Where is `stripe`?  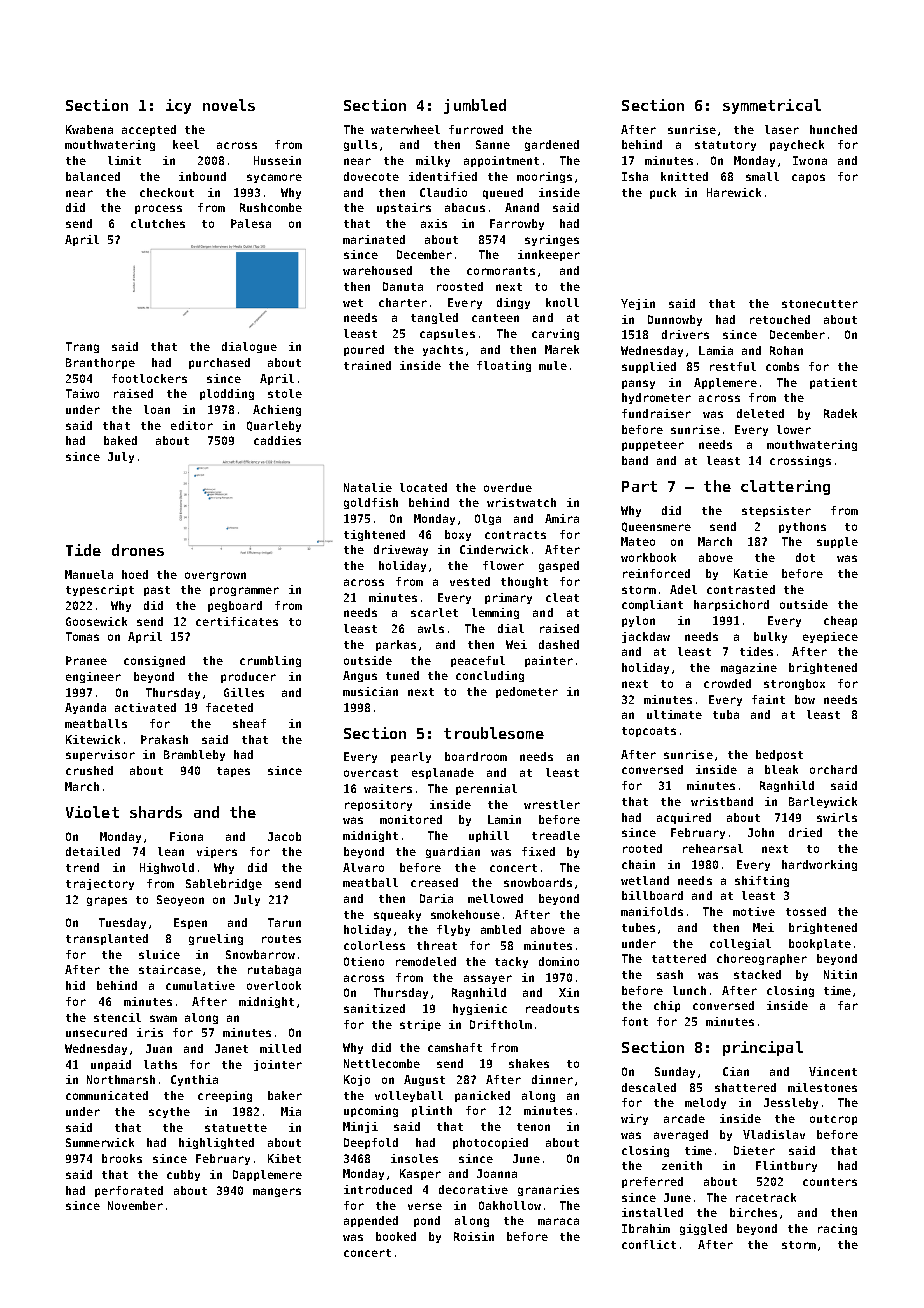
stripe is located at coordinates (420, 1025).
